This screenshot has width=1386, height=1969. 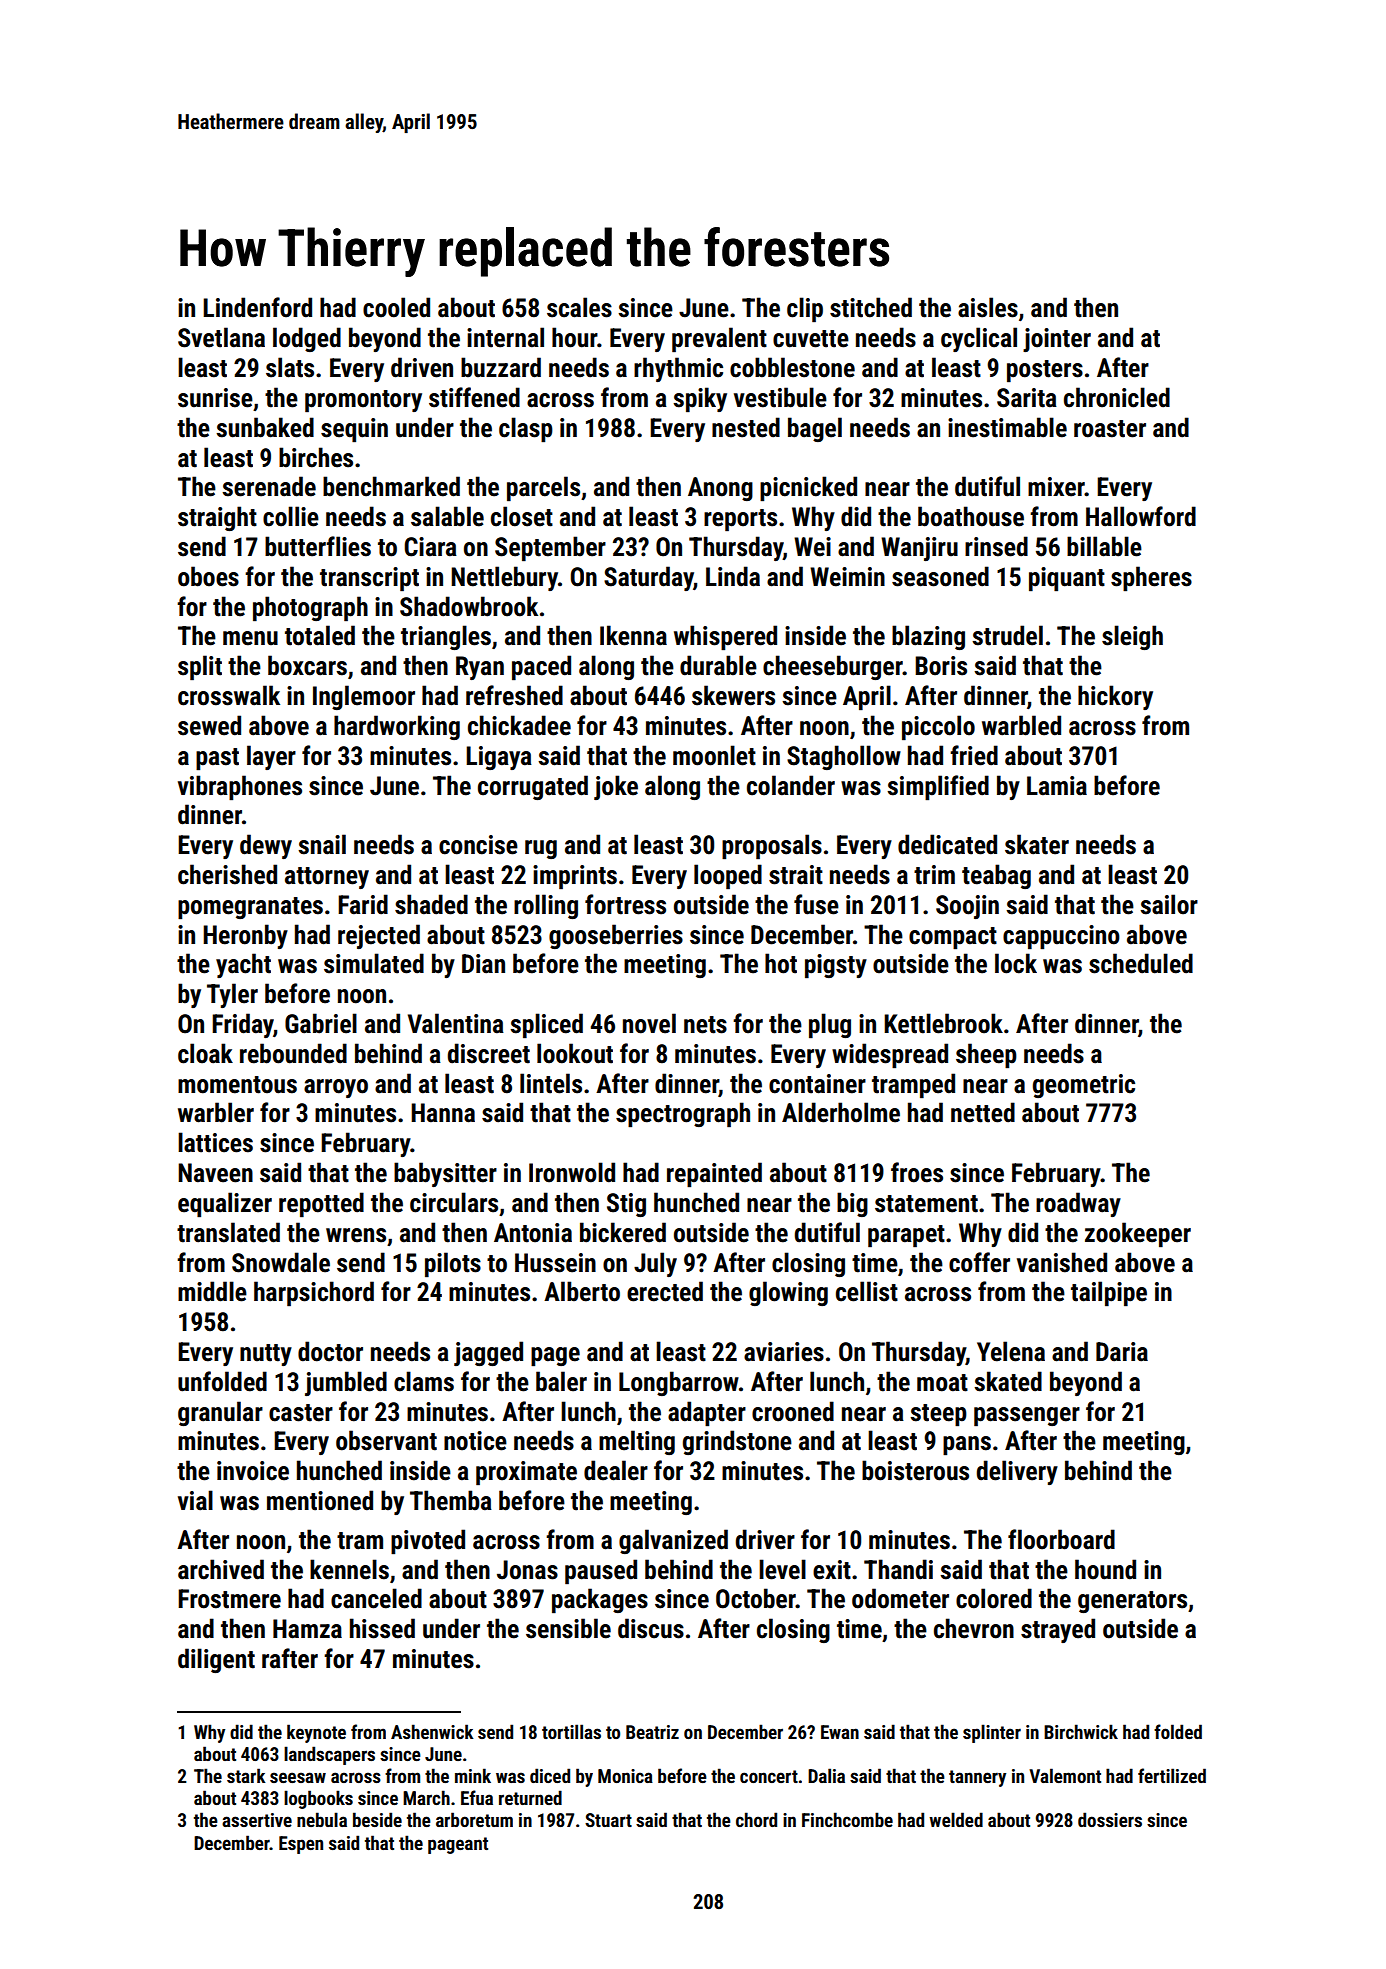 I want to click on melting, so click(x=637, y=1442).
